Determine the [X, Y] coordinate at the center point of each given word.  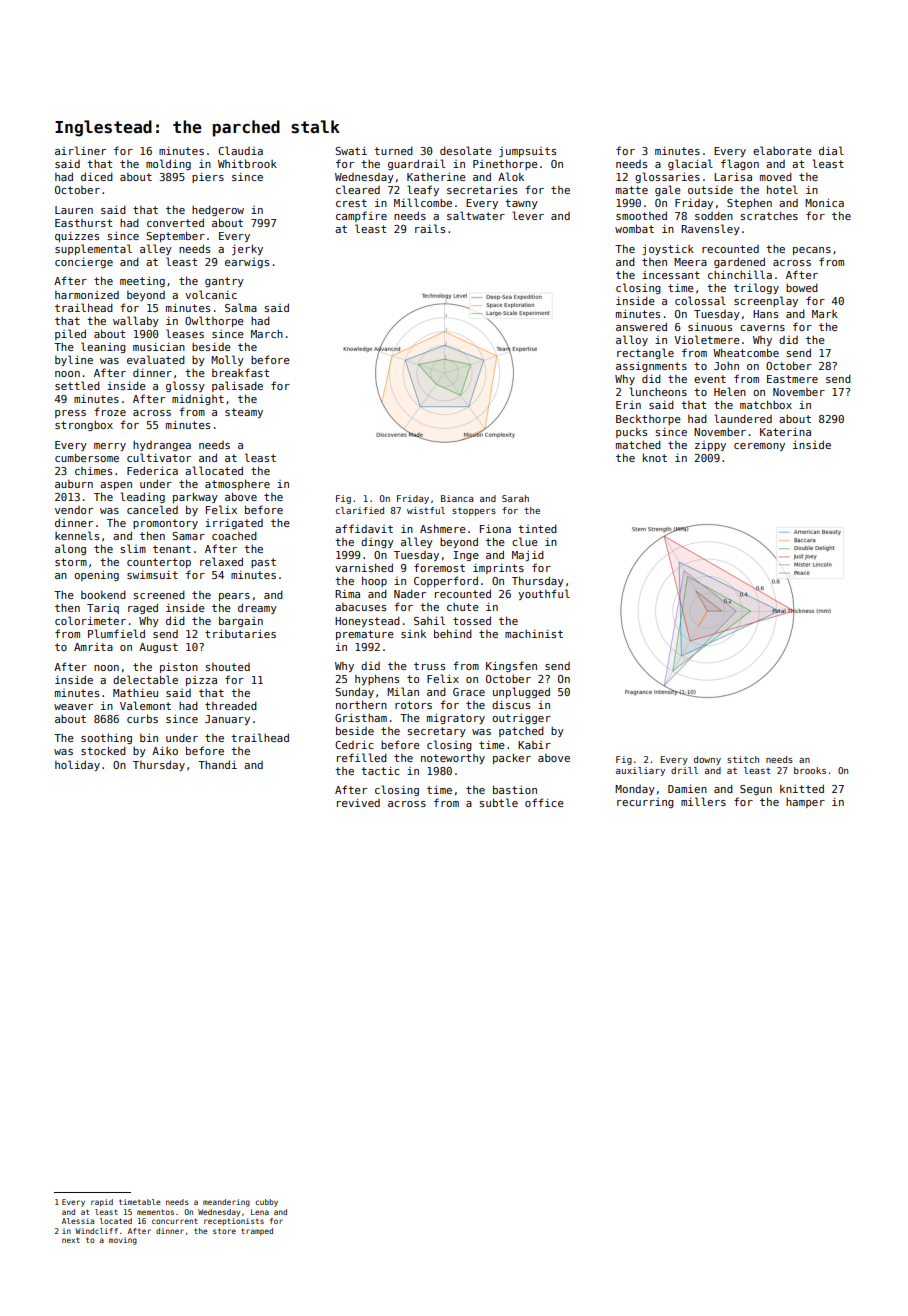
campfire [361, 216]
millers [703, 801]
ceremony [759, 447]
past [263, 563]
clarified [360, 510]
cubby [266, 1203]
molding [168, 164]
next [71, 1240]
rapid [102, 1203]
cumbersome [87, 457]
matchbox [766, 404]
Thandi [217, 764]
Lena [260, 1212]
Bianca [457, 498]
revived [358, 802]
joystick [668, 249]
